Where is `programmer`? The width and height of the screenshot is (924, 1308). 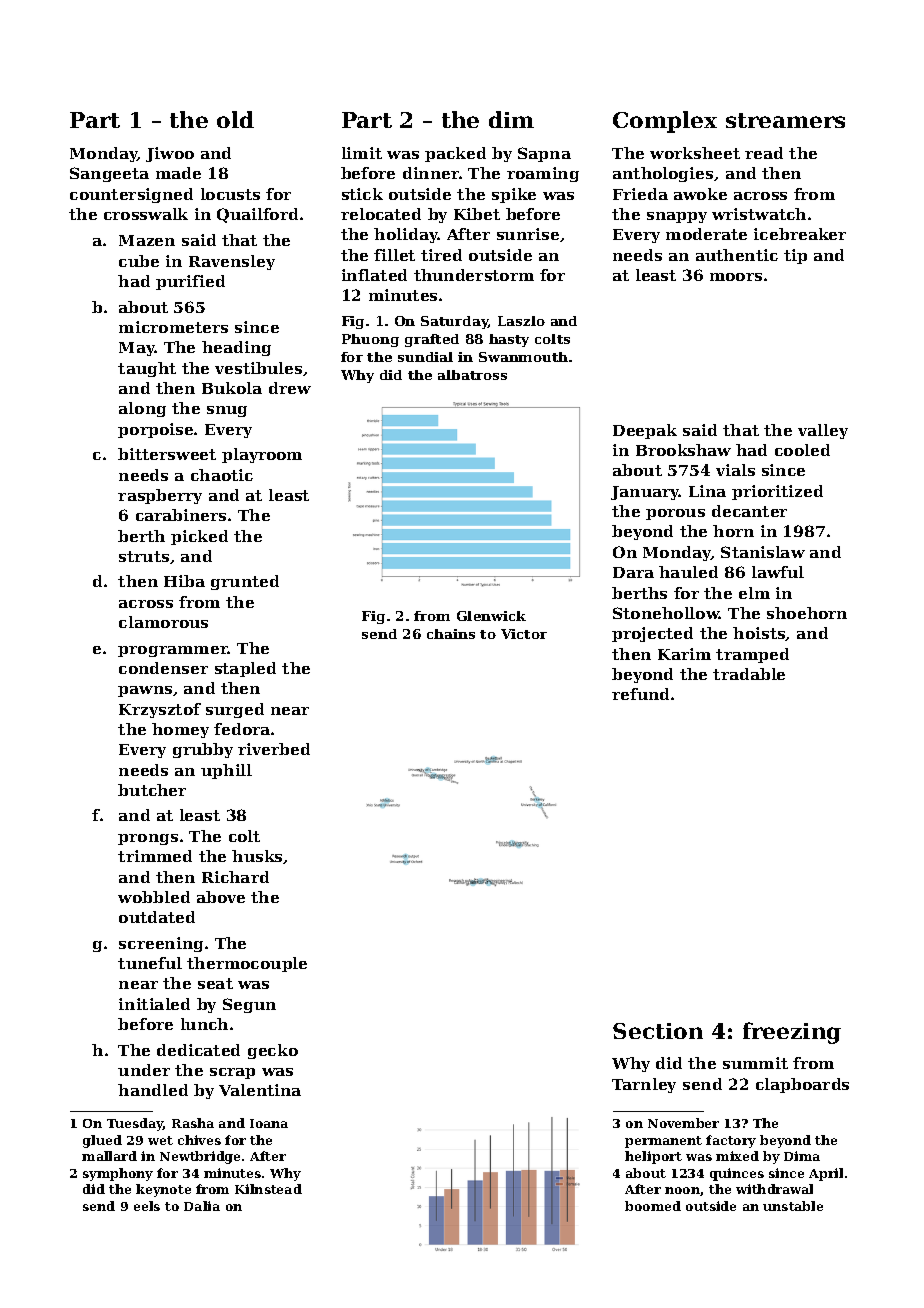 programmer is located at coordinates (173, 651).
